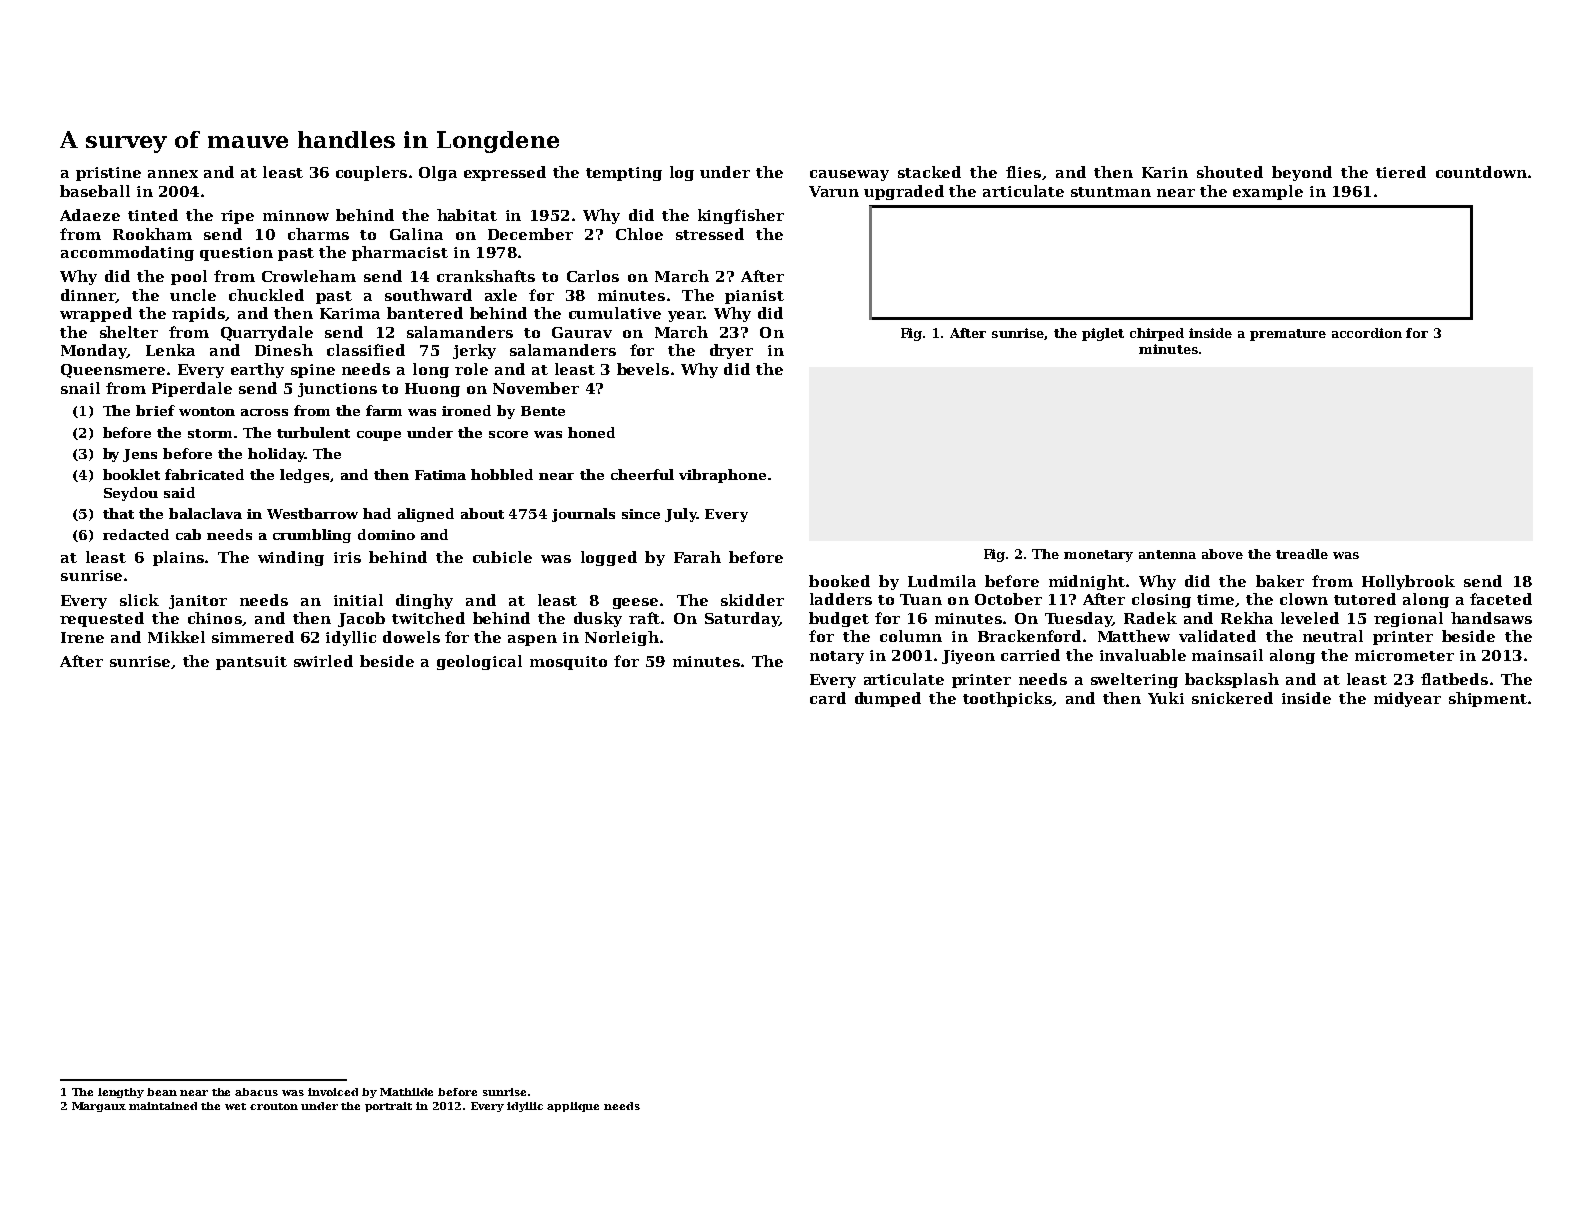 This screenshot has height=1231, width=1593. Describe the element at coordinates (274, 1106) in the screenshot. I see `crouton` at that location.
